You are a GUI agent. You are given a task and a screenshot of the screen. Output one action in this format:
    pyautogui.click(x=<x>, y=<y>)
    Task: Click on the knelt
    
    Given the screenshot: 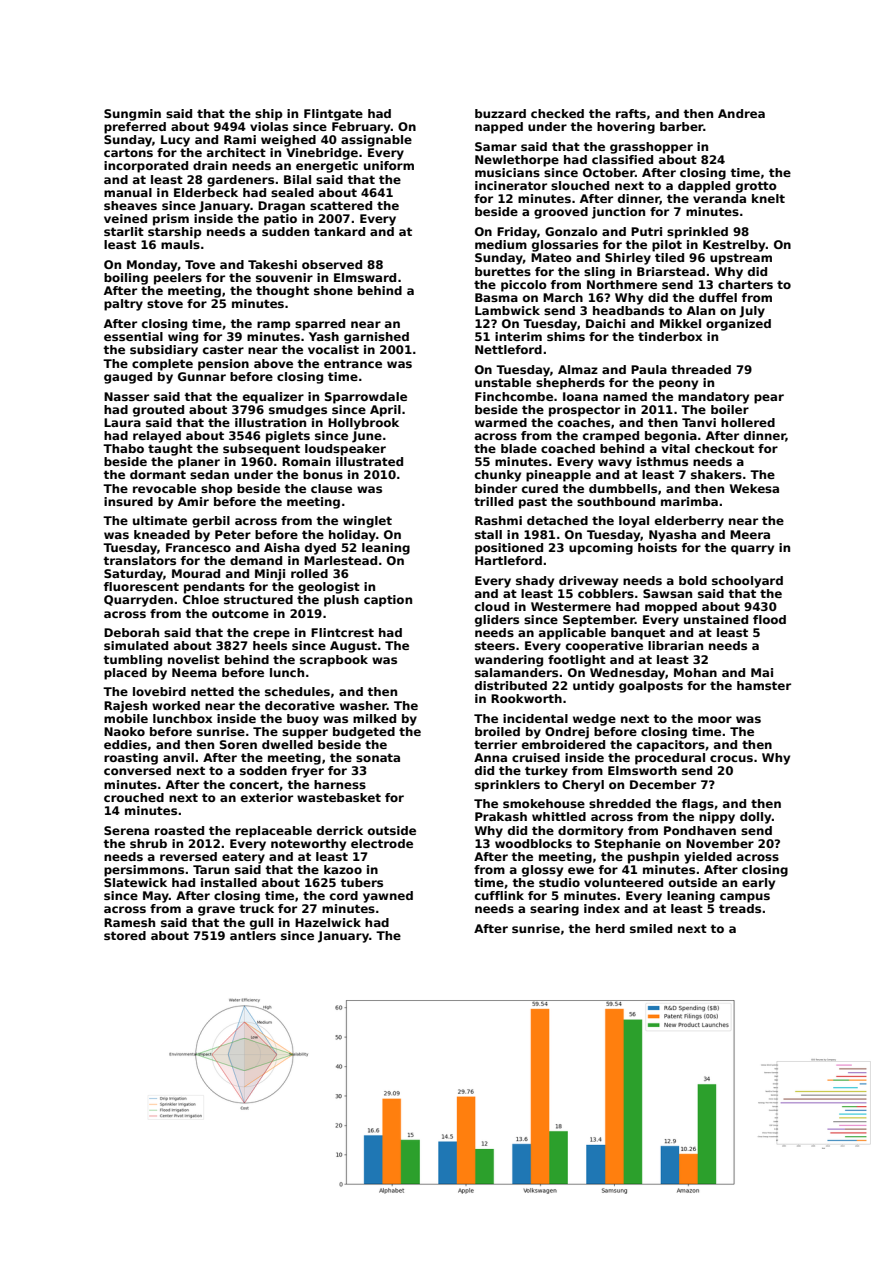 What is the action you would take?
    pyautogui.click(x=768, y=198)
